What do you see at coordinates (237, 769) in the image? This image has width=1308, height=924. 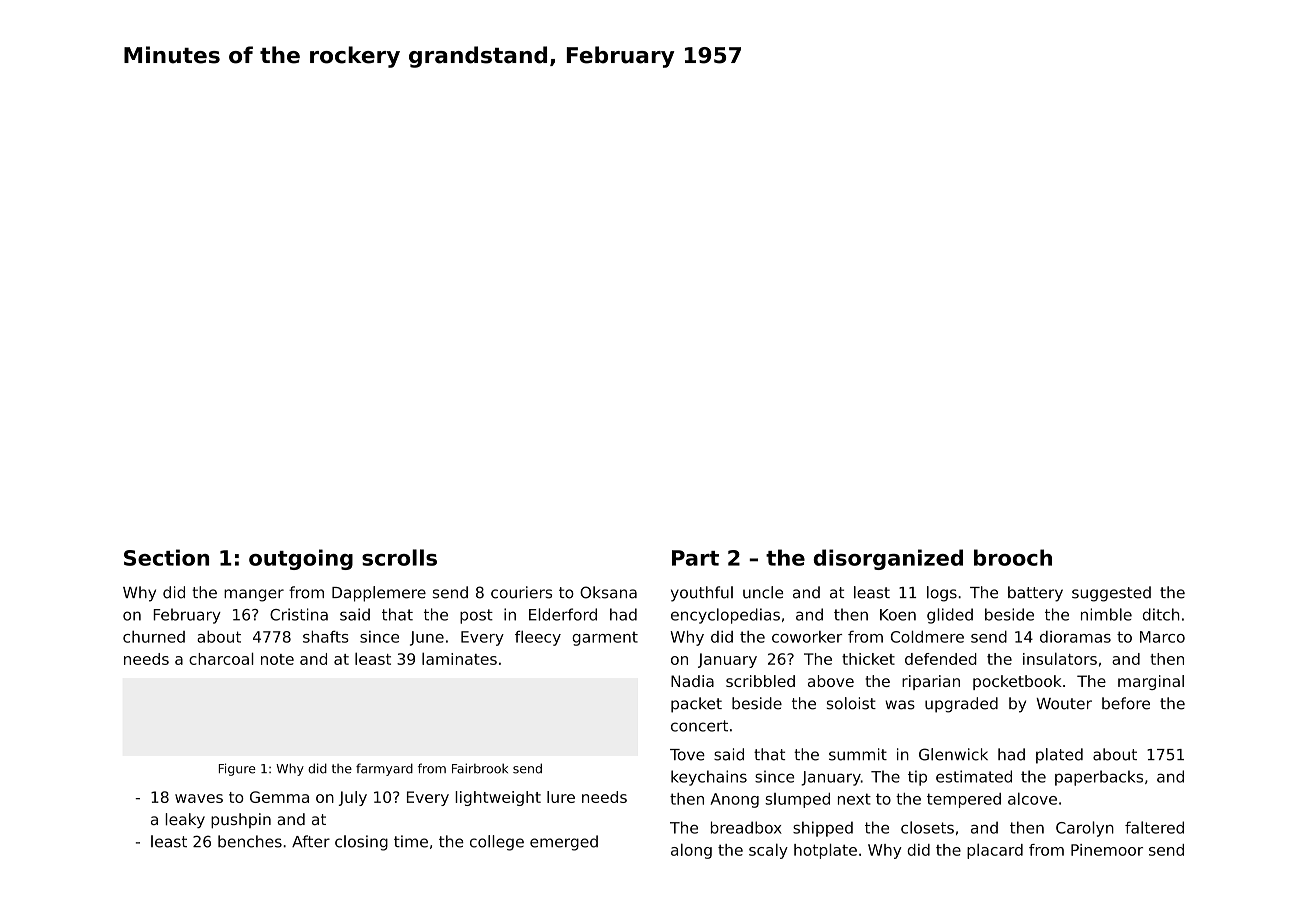 I see `Figure` at bounding box center [237, 769].
